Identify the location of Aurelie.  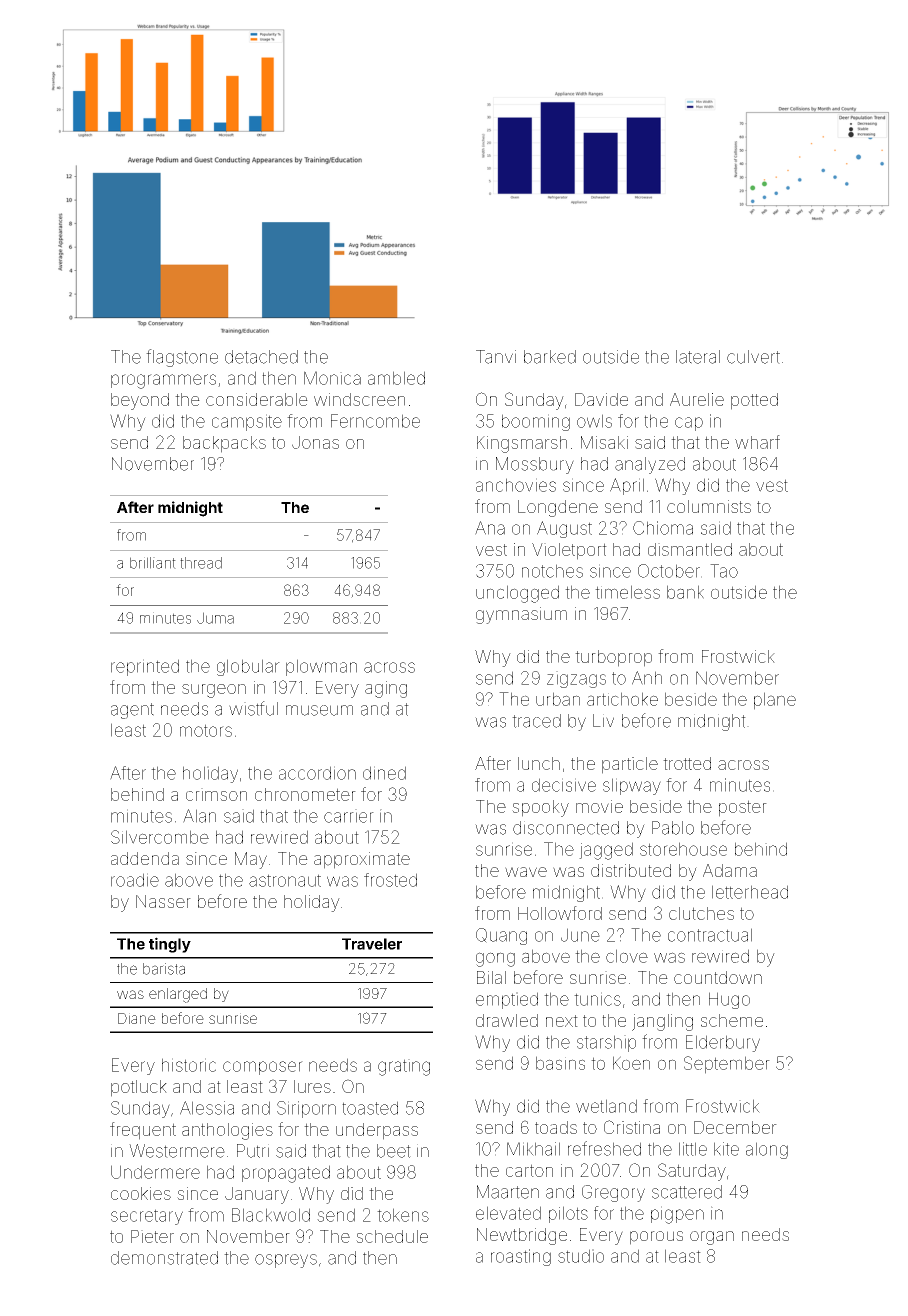
(697, 399).
